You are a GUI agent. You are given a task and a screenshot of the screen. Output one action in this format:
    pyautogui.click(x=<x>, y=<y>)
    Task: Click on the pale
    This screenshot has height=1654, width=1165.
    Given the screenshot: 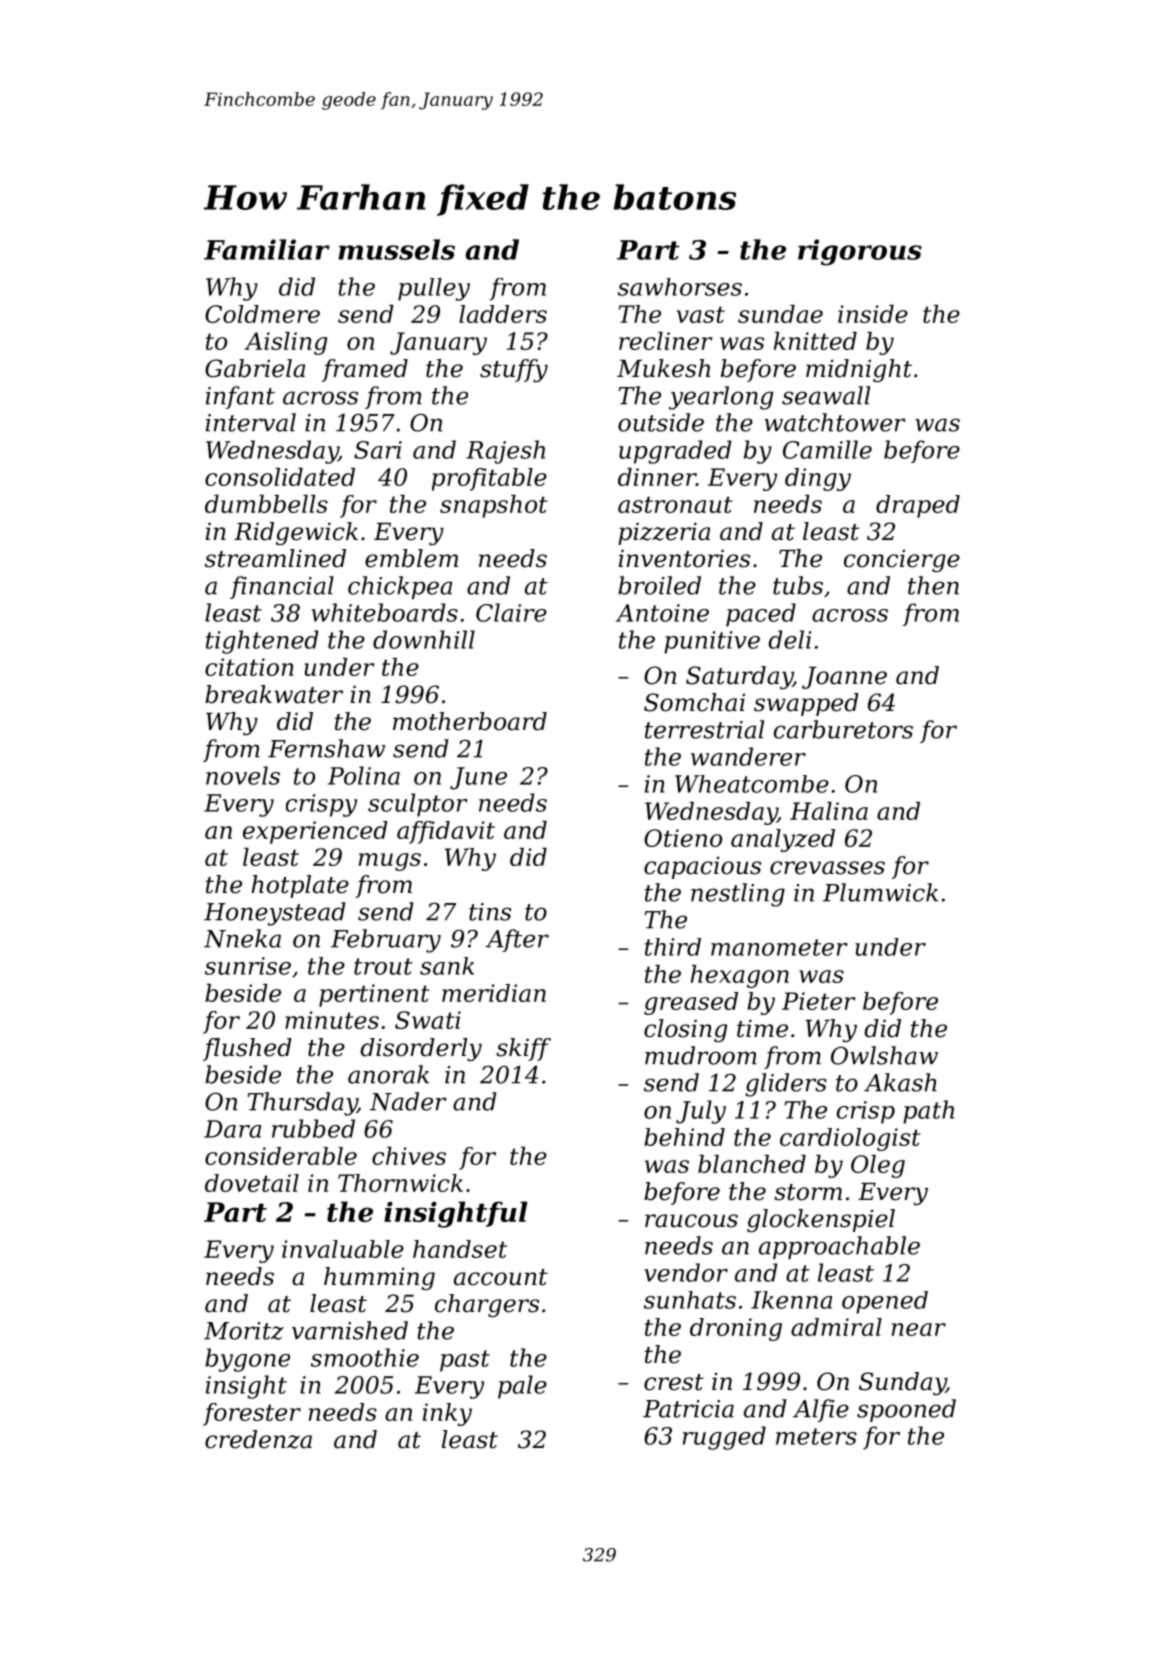 What is the action you would take?
    pyautogui.click(x=522, y=1387)
